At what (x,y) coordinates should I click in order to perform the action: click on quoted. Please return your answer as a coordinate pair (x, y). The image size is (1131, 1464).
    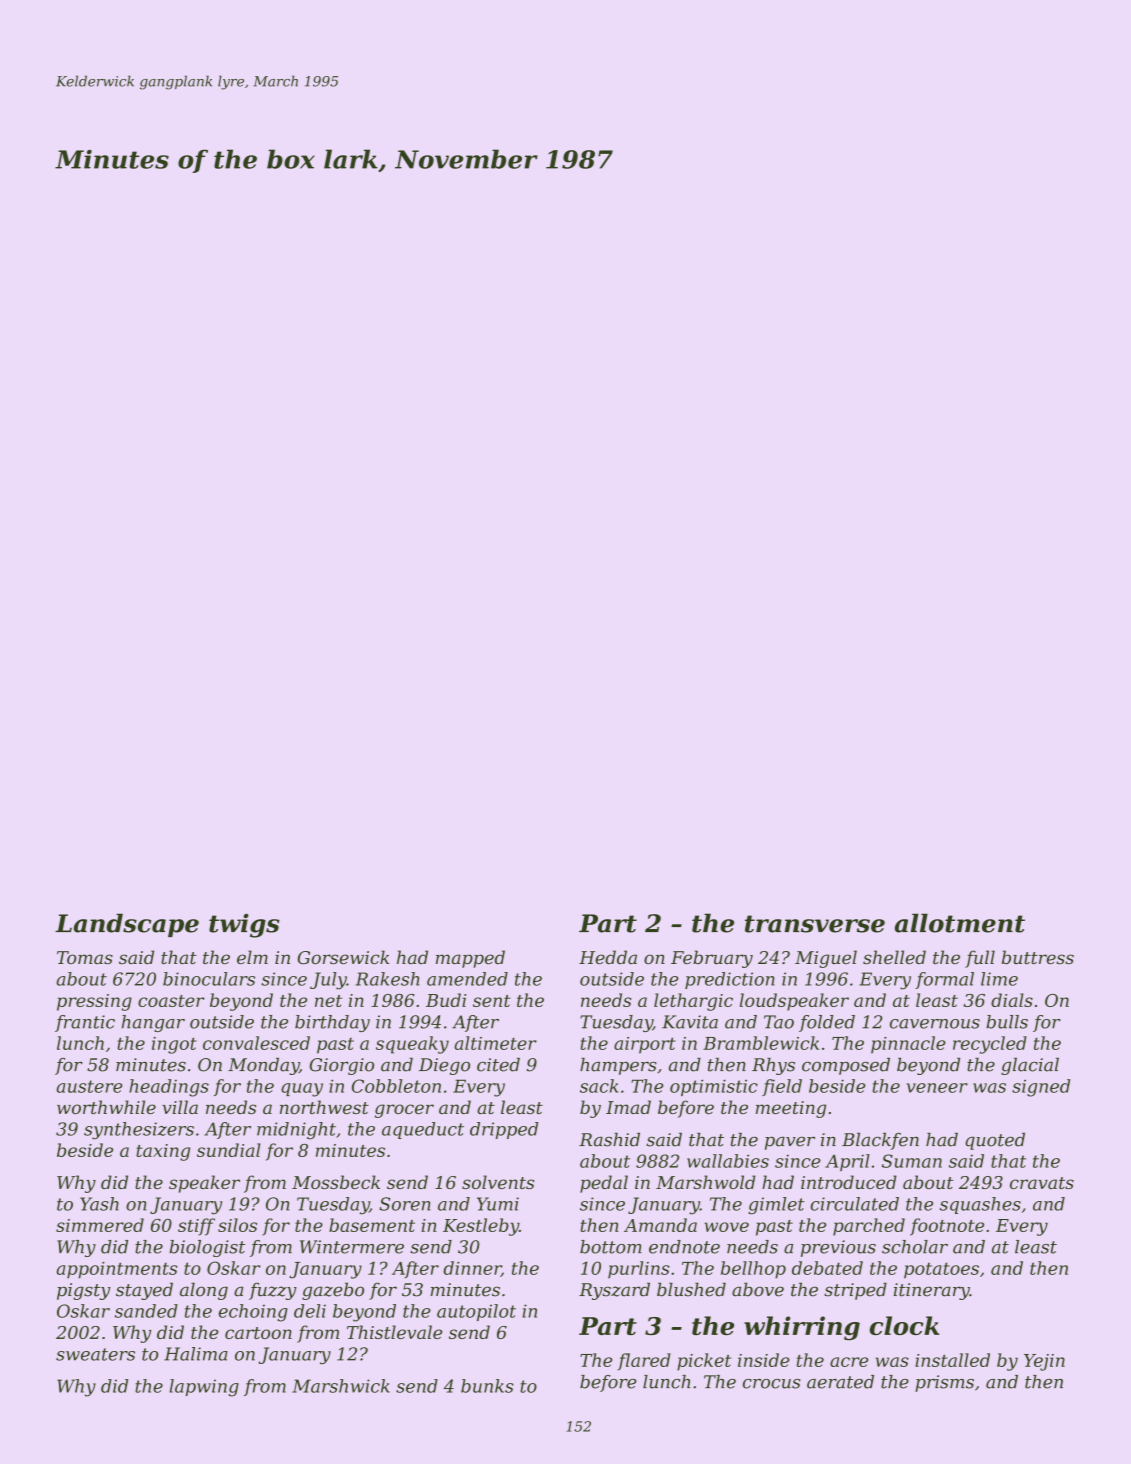
    Looking at the image, I should click on (995, 1141).
